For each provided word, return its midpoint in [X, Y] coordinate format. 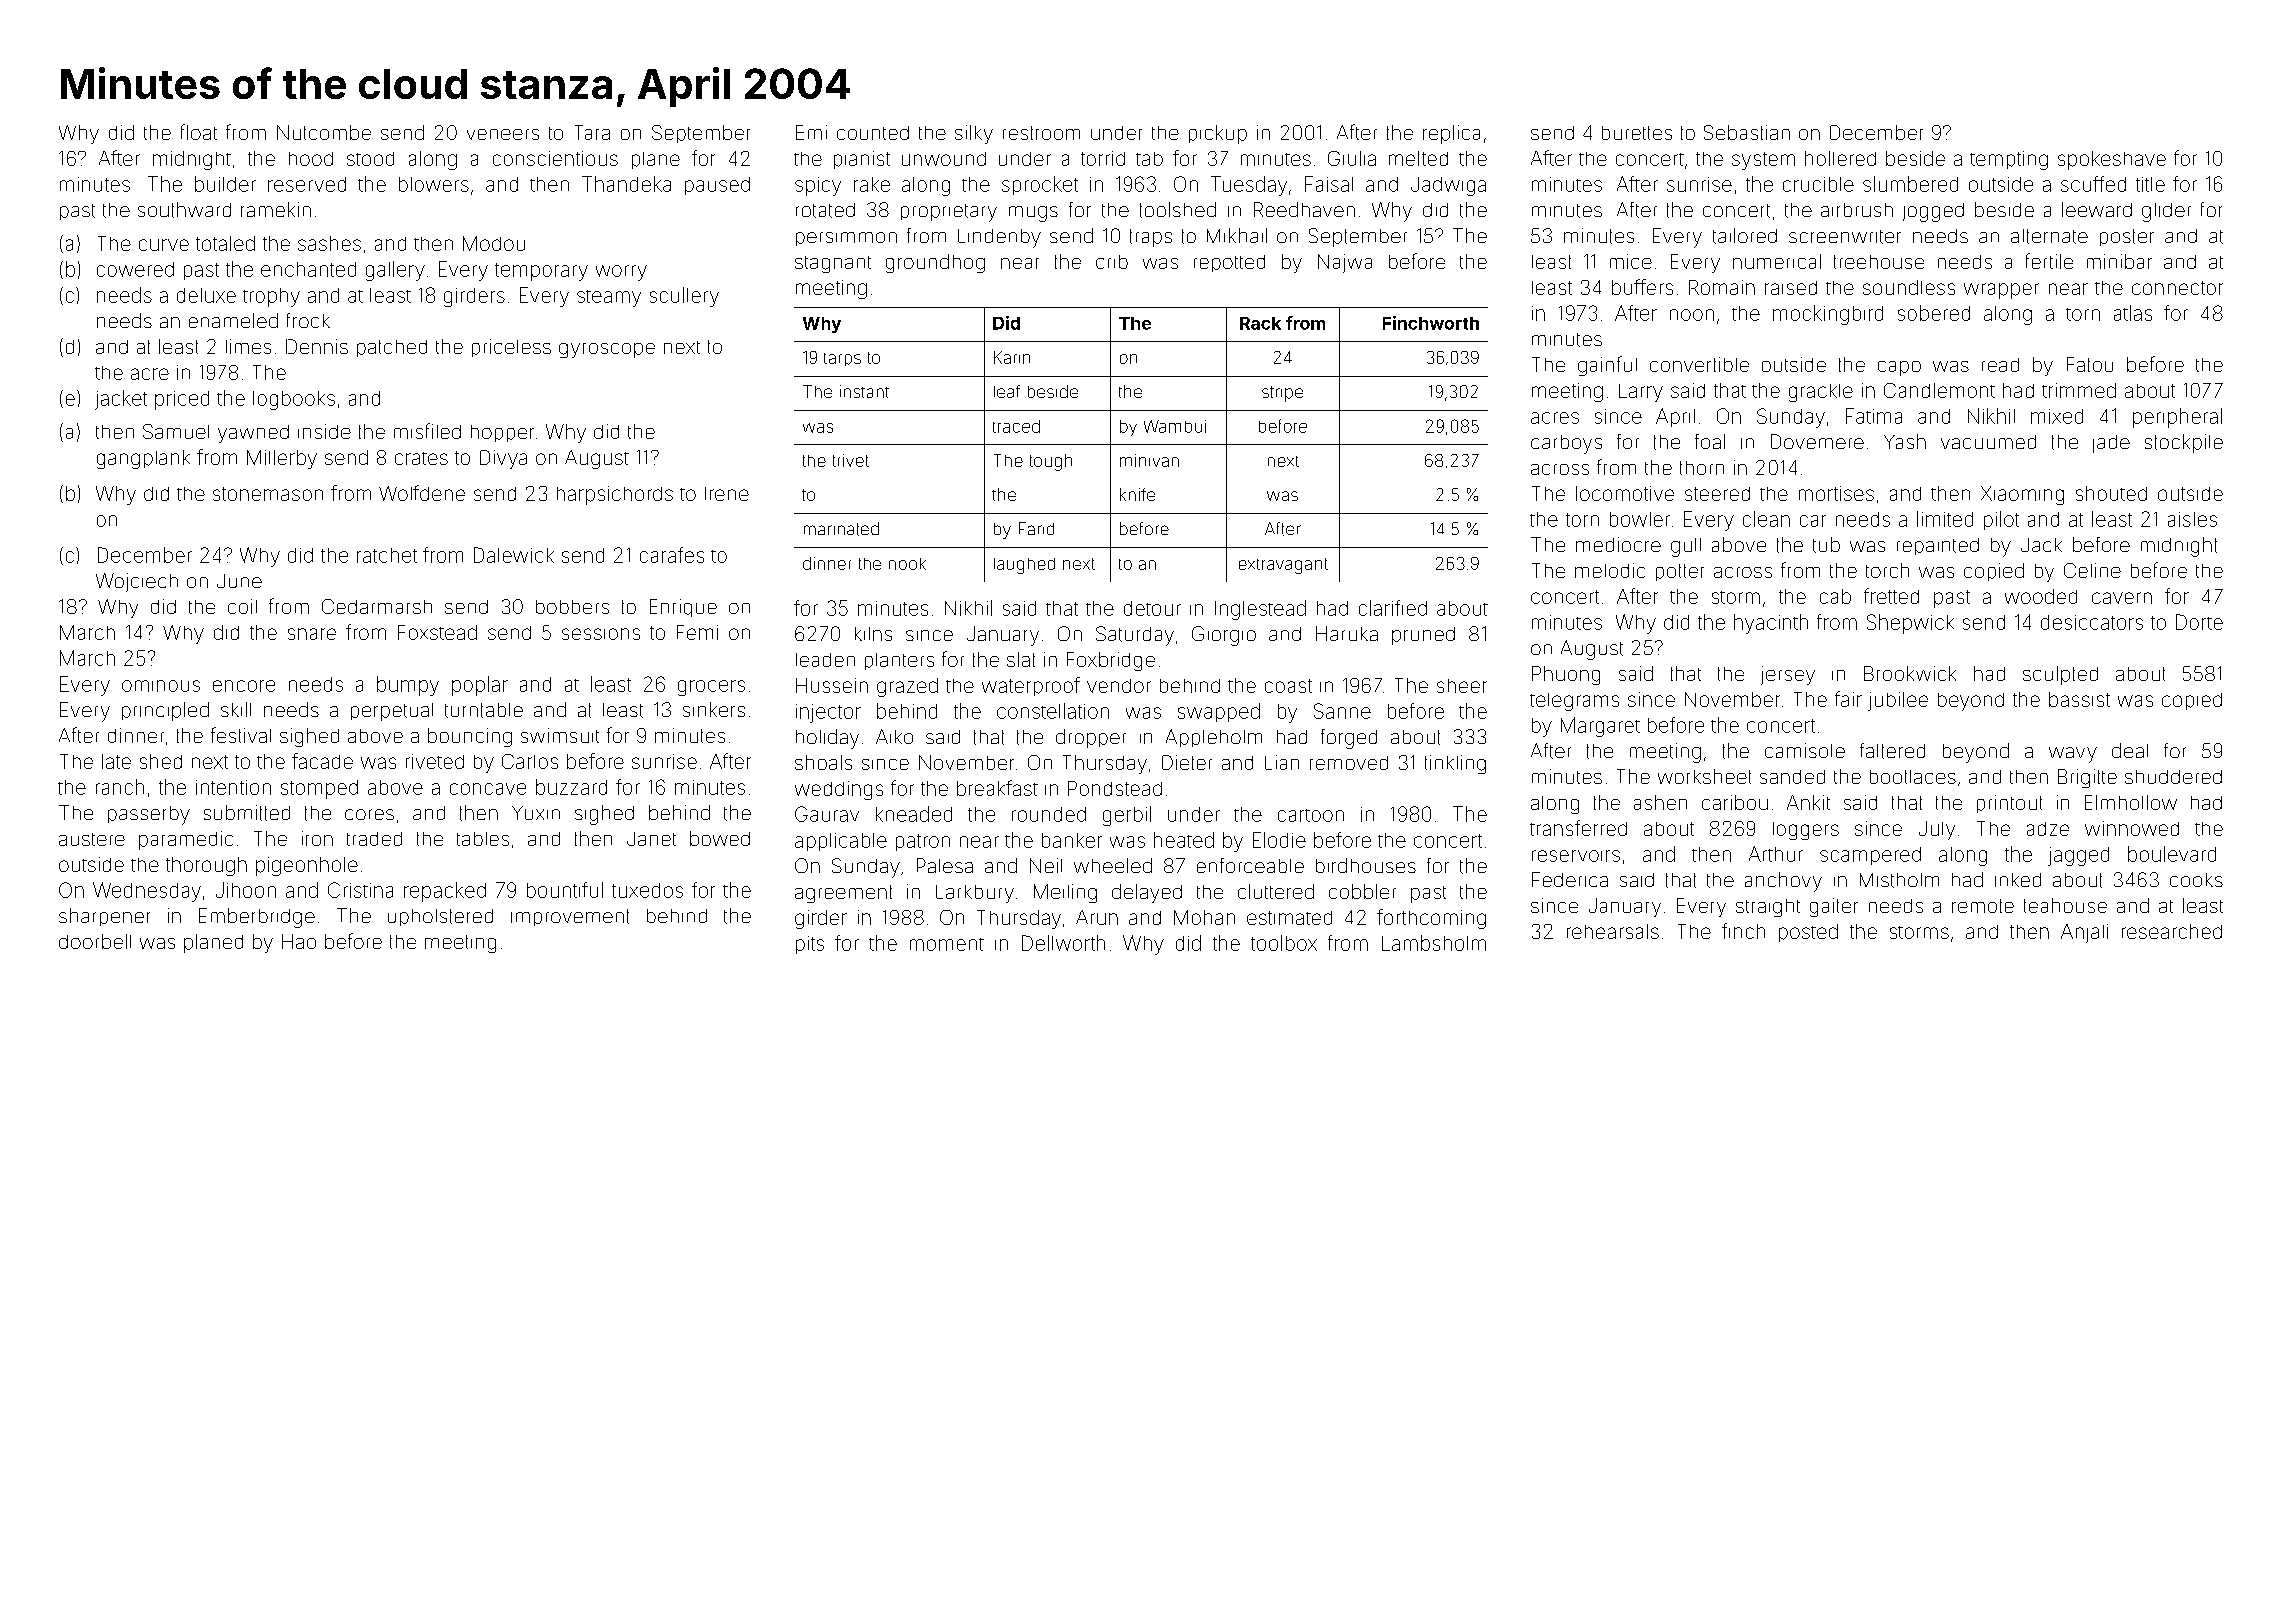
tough [1051, 462]
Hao [299, 941]
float [199, 132]
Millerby [282, 459]
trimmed [2079, 390]
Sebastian [1747, 132]
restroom [1041, 133]
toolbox [1284, 943]
